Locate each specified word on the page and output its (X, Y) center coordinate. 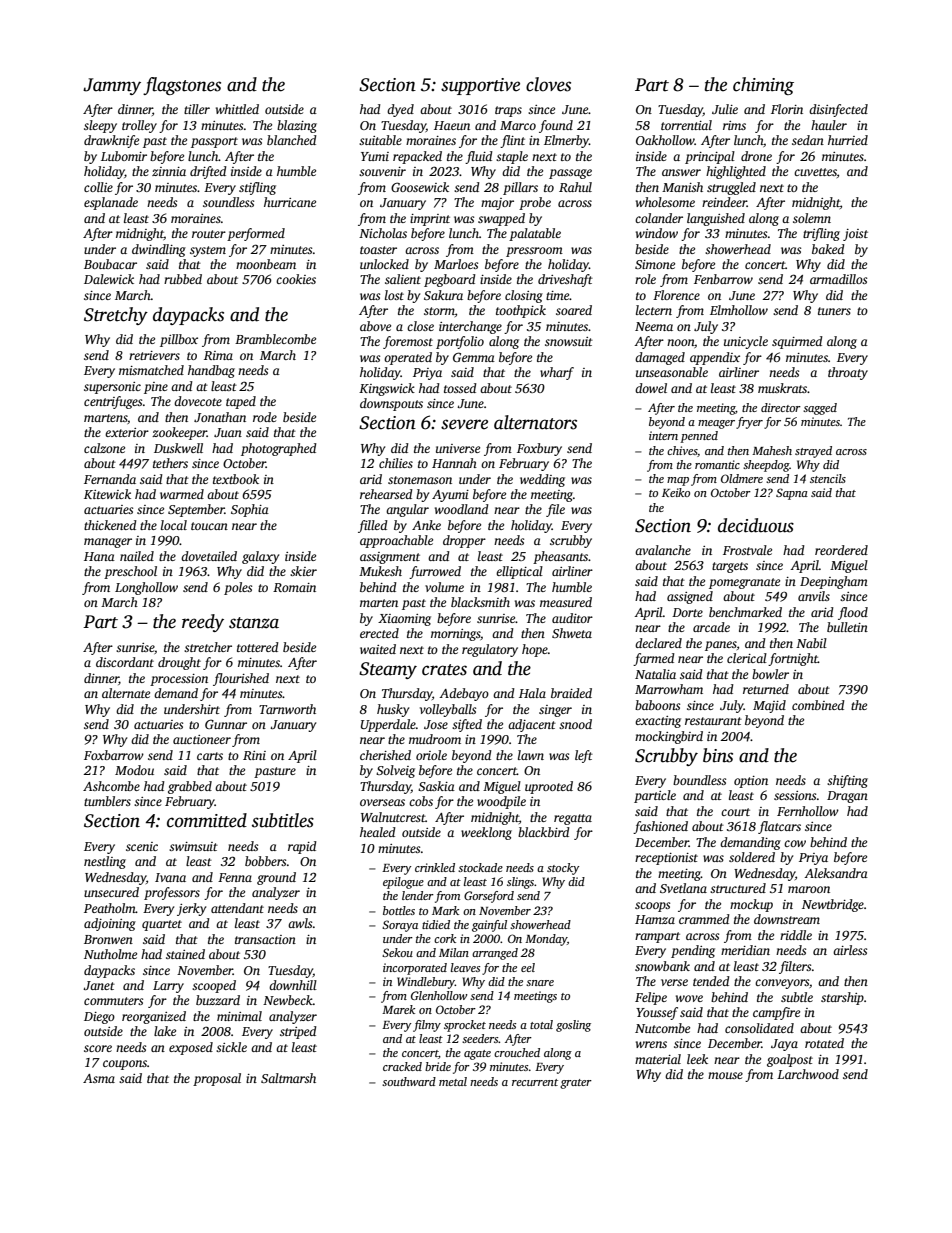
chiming (763, 86)
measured (566, 602)
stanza (254, 623)
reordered (841, 550)
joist (855, 235)
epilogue (403, 883)
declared (658, 643)
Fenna (235, 877)
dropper (464, 541)
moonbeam (266, 264)
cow (795, 843)
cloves (548, 84)
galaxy (260, 557)
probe (535, 203)
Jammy (112, 86)
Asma (99, 1078)
